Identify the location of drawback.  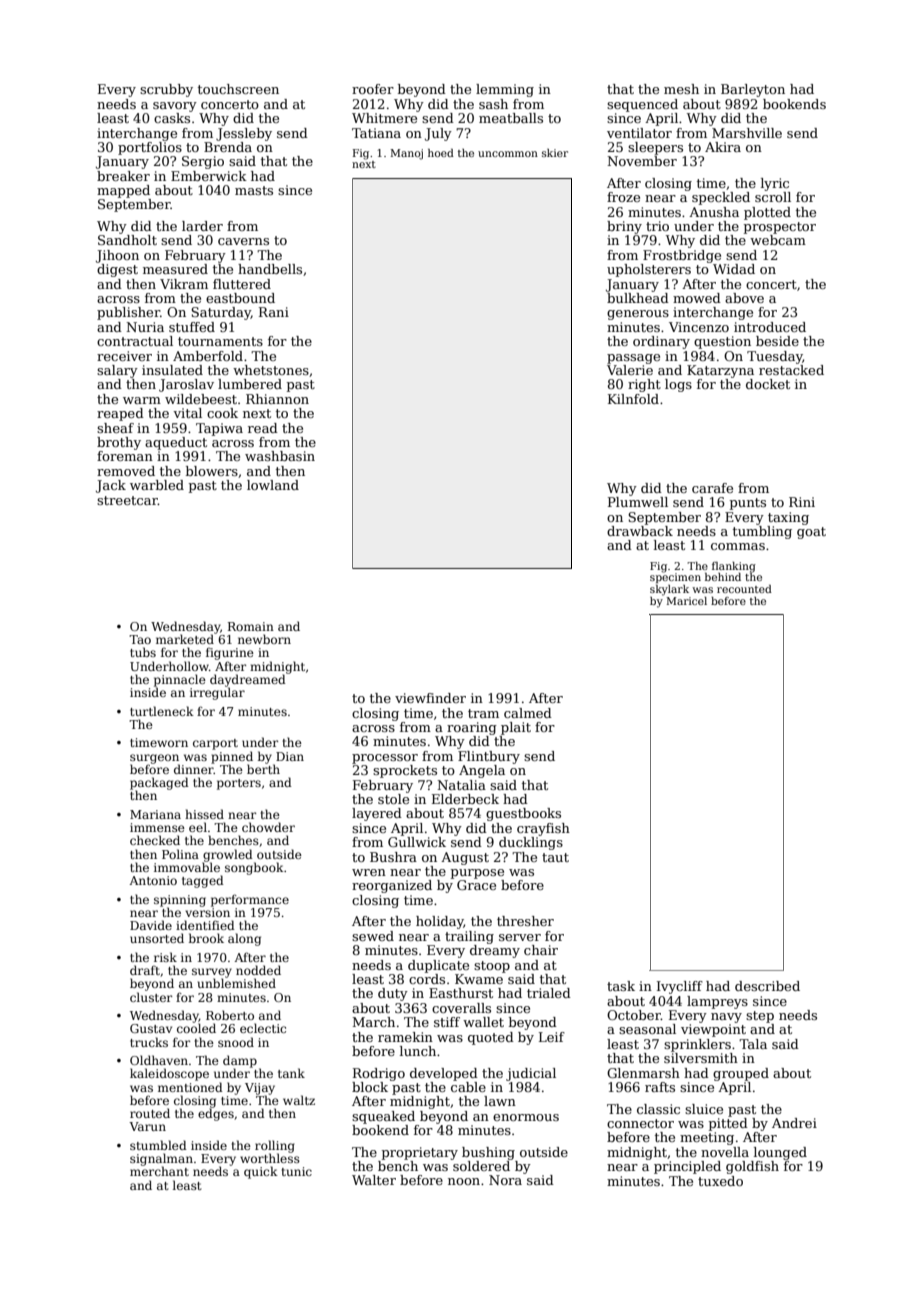
(640, 531).
